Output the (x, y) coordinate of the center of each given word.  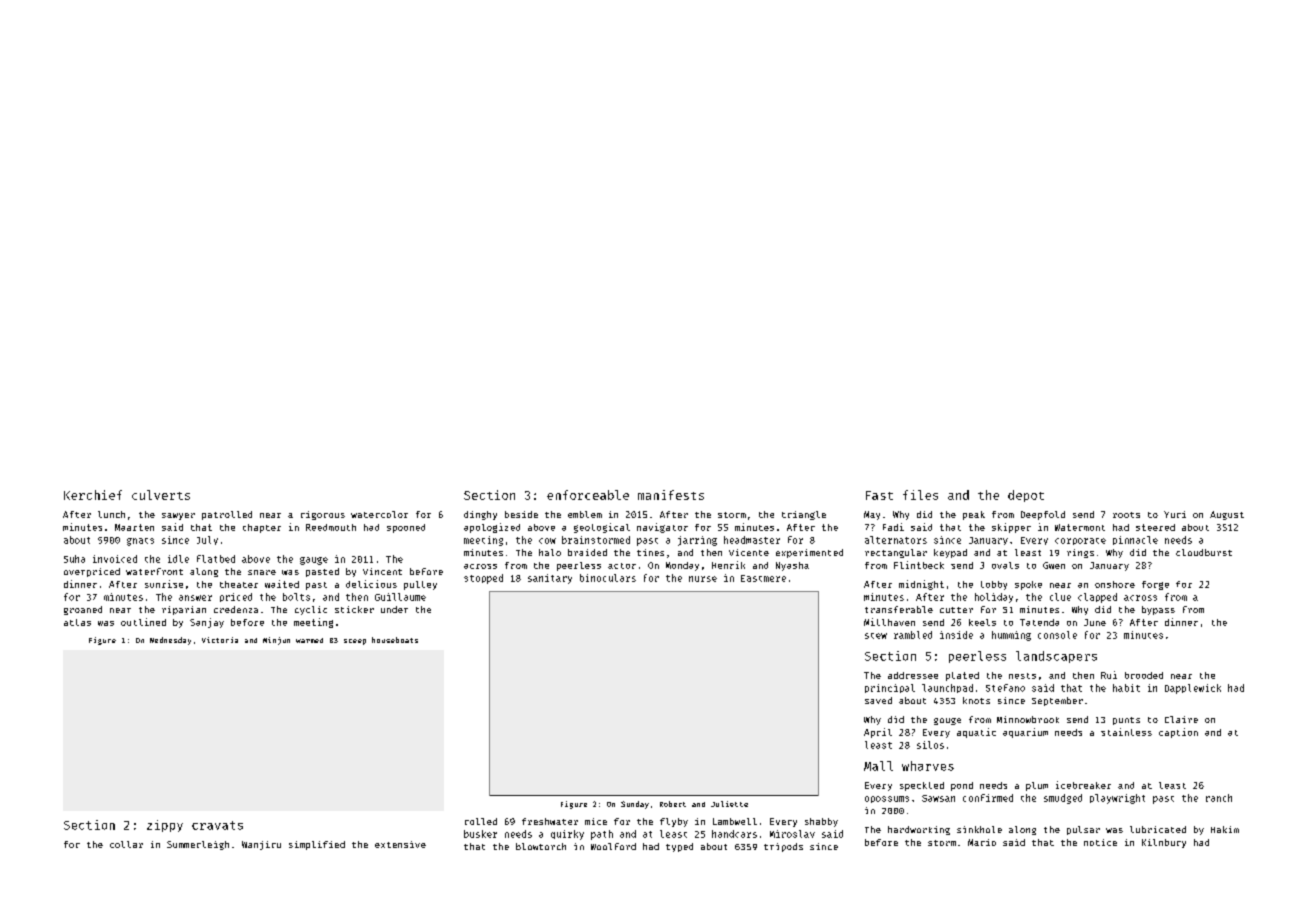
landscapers (1056, 657)
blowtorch (541, 846)
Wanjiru (261, 845)
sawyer (178, 516)
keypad (950, 553)
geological (602, 528)
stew (876, 636)
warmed (309, 640)
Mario (982, 842)
